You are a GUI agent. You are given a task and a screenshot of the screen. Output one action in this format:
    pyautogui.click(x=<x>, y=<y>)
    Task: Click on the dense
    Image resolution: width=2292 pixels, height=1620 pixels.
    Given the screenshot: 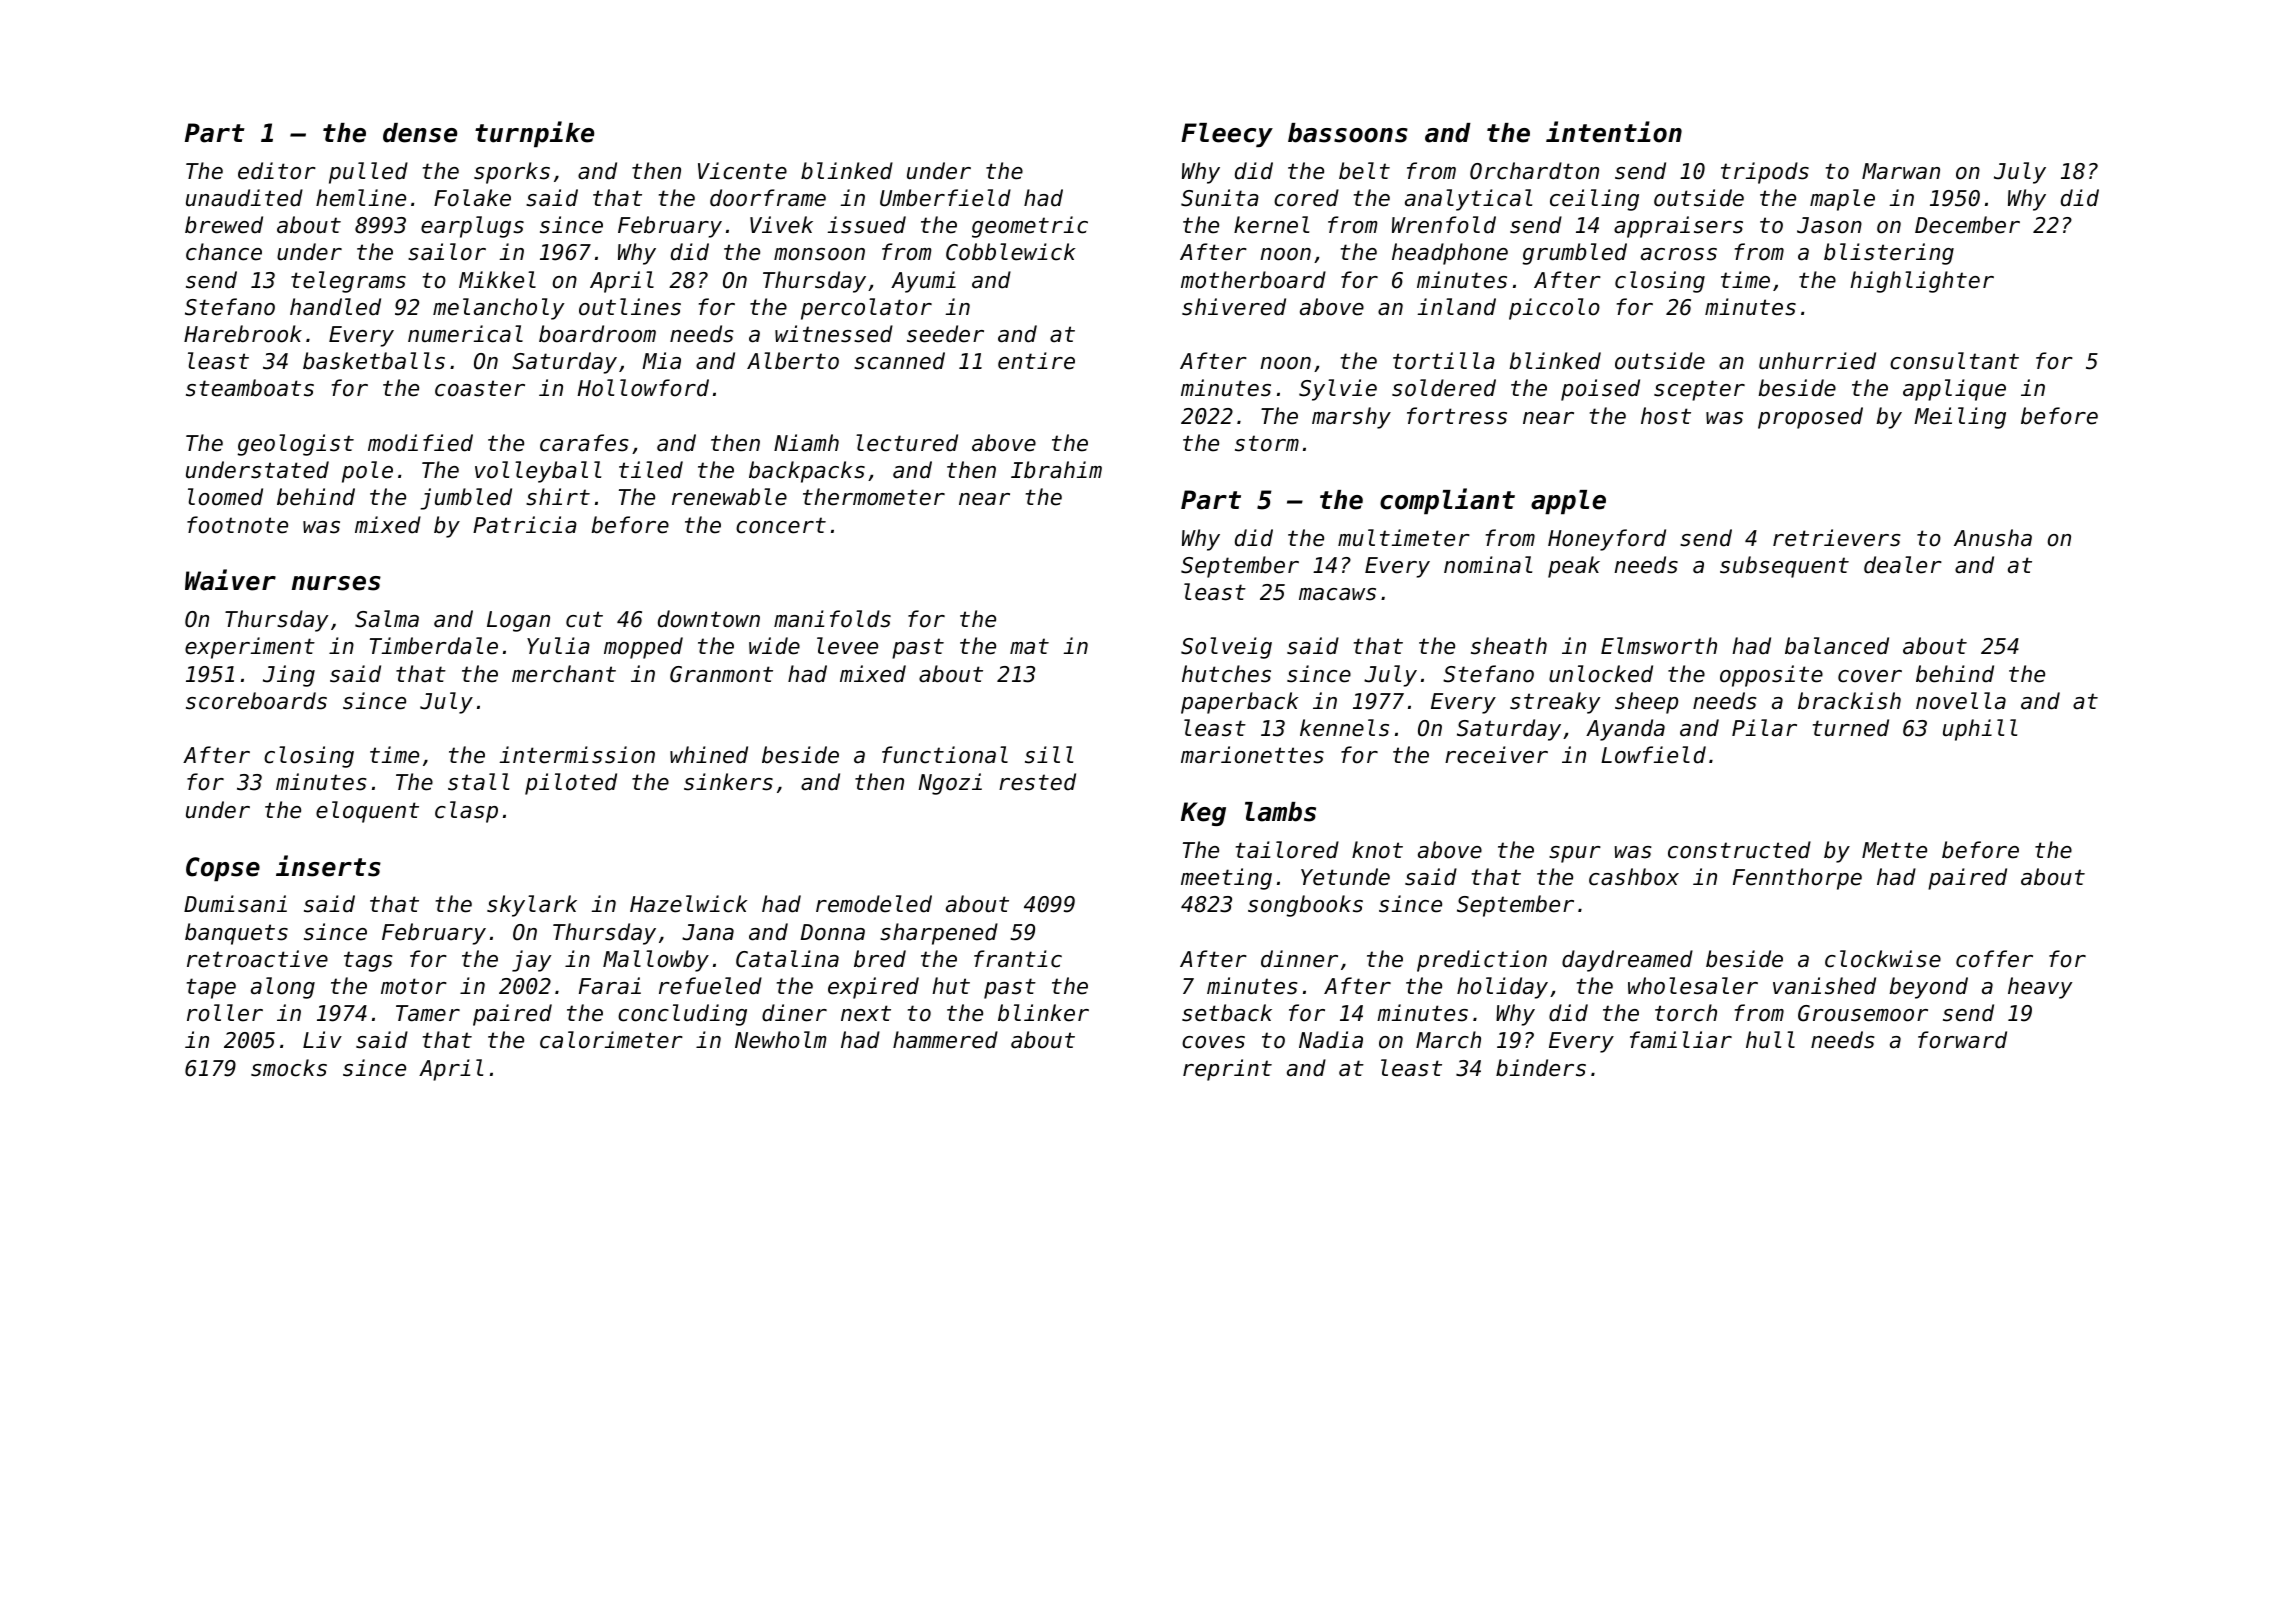 What is the action you would take?
    pyautogui.click(x=420, y=133)
